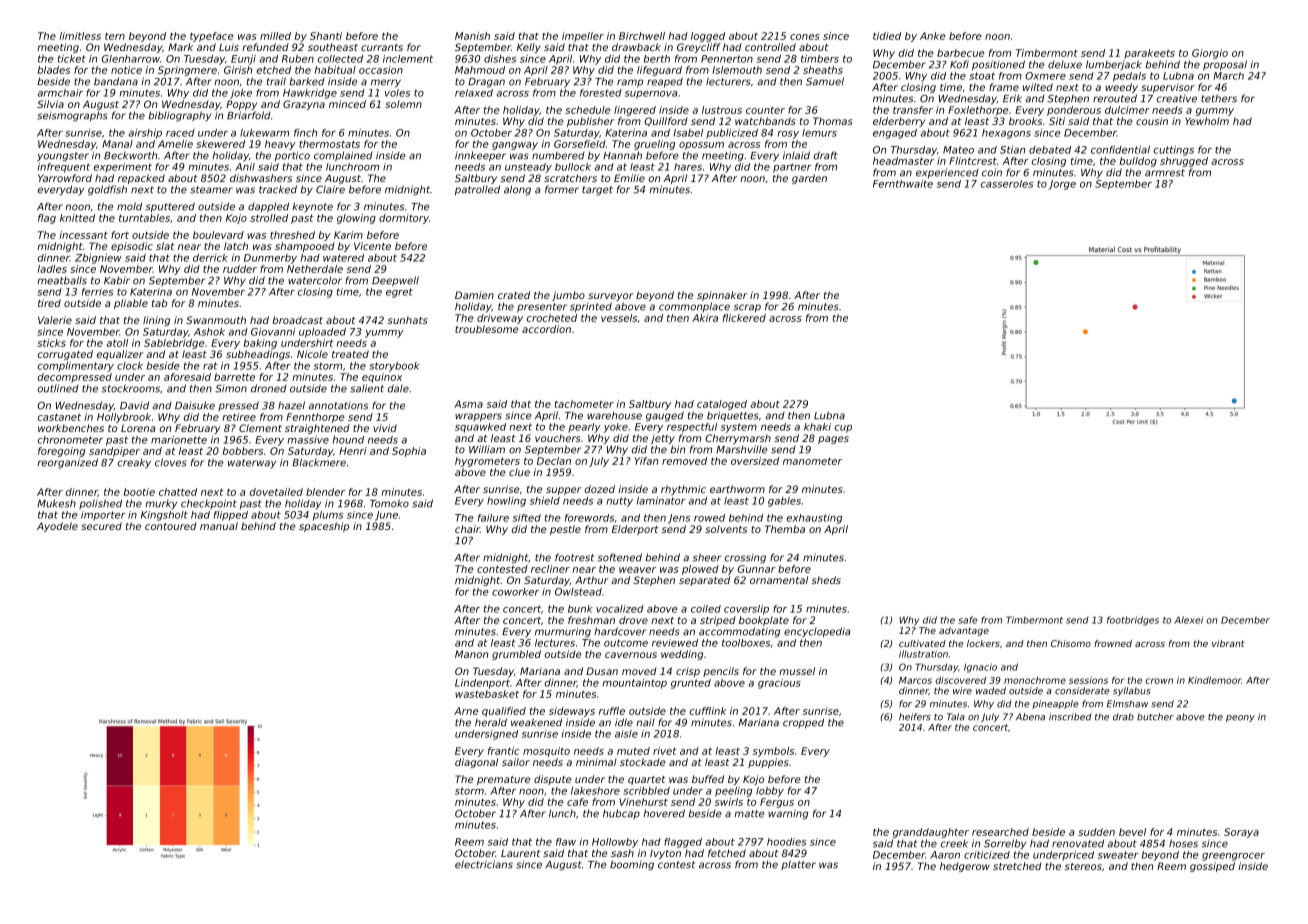  What do you see at coordinates (788, 814) in the screenshot?
I see `warning` at bounding box center [788, 814].
